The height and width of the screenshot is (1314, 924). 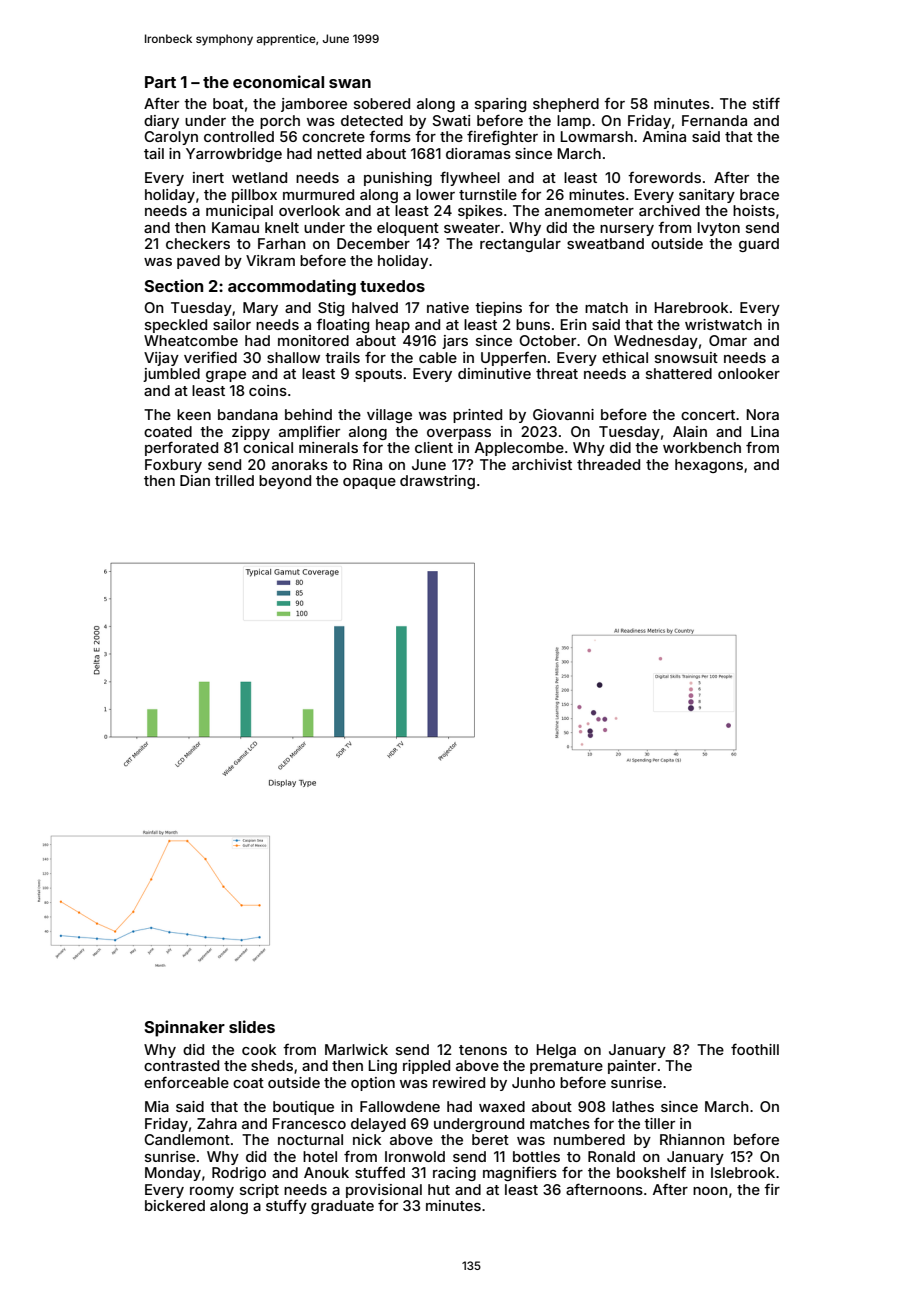 I want to click on drawstring, so click(x=437, y=482).
